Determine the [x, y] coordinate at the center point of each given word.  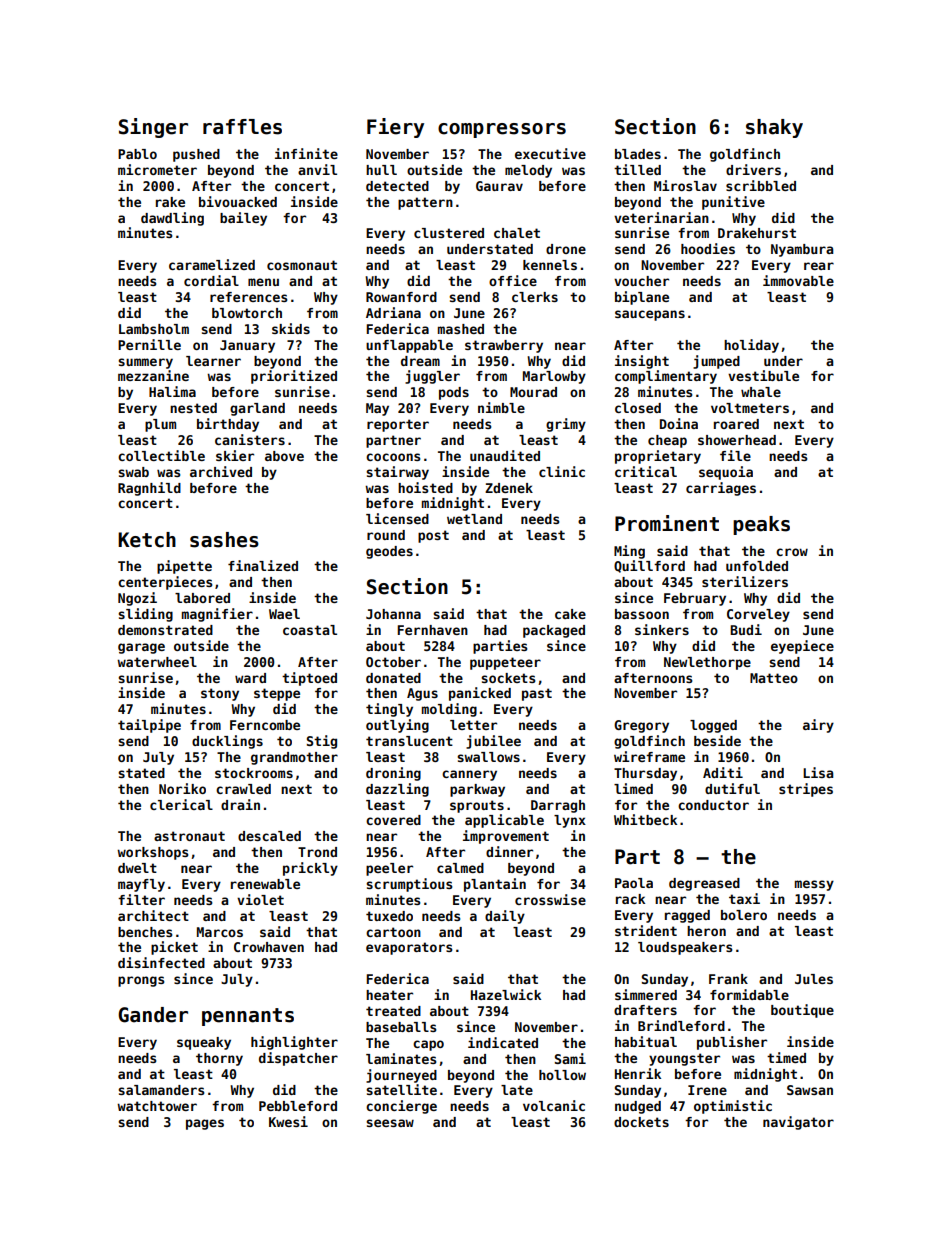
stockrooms [254, 773]
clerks [535, 297]
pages [205, 1124]
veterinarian [661, 217]
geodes [389, 552]
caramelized [212, 264]
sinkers [662, 629]
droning [393, 774]
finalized [263, 565]
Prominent [667, 523]
